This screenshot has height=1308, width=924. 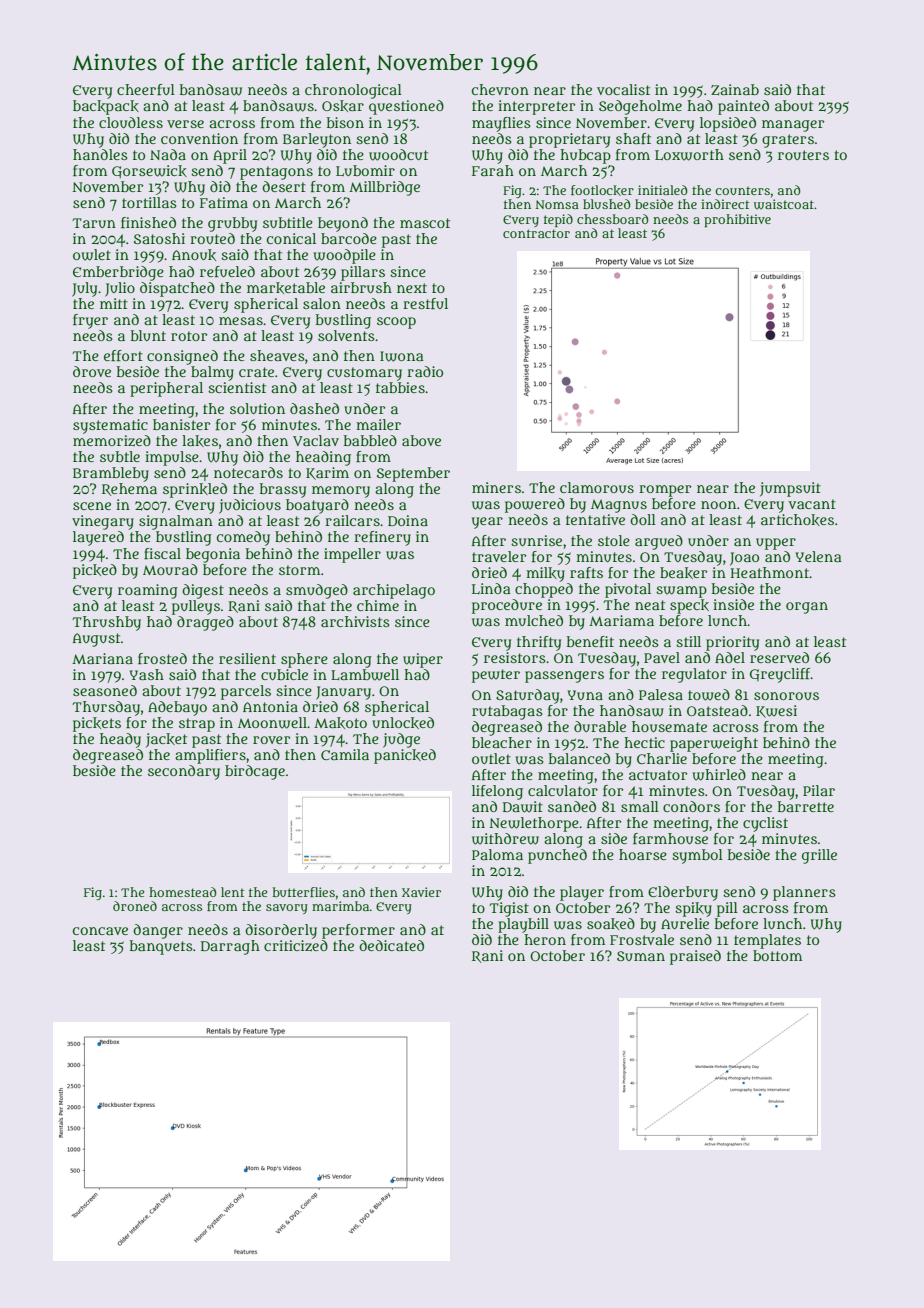 I want to click on jacket, so click(x=166, y=740).
